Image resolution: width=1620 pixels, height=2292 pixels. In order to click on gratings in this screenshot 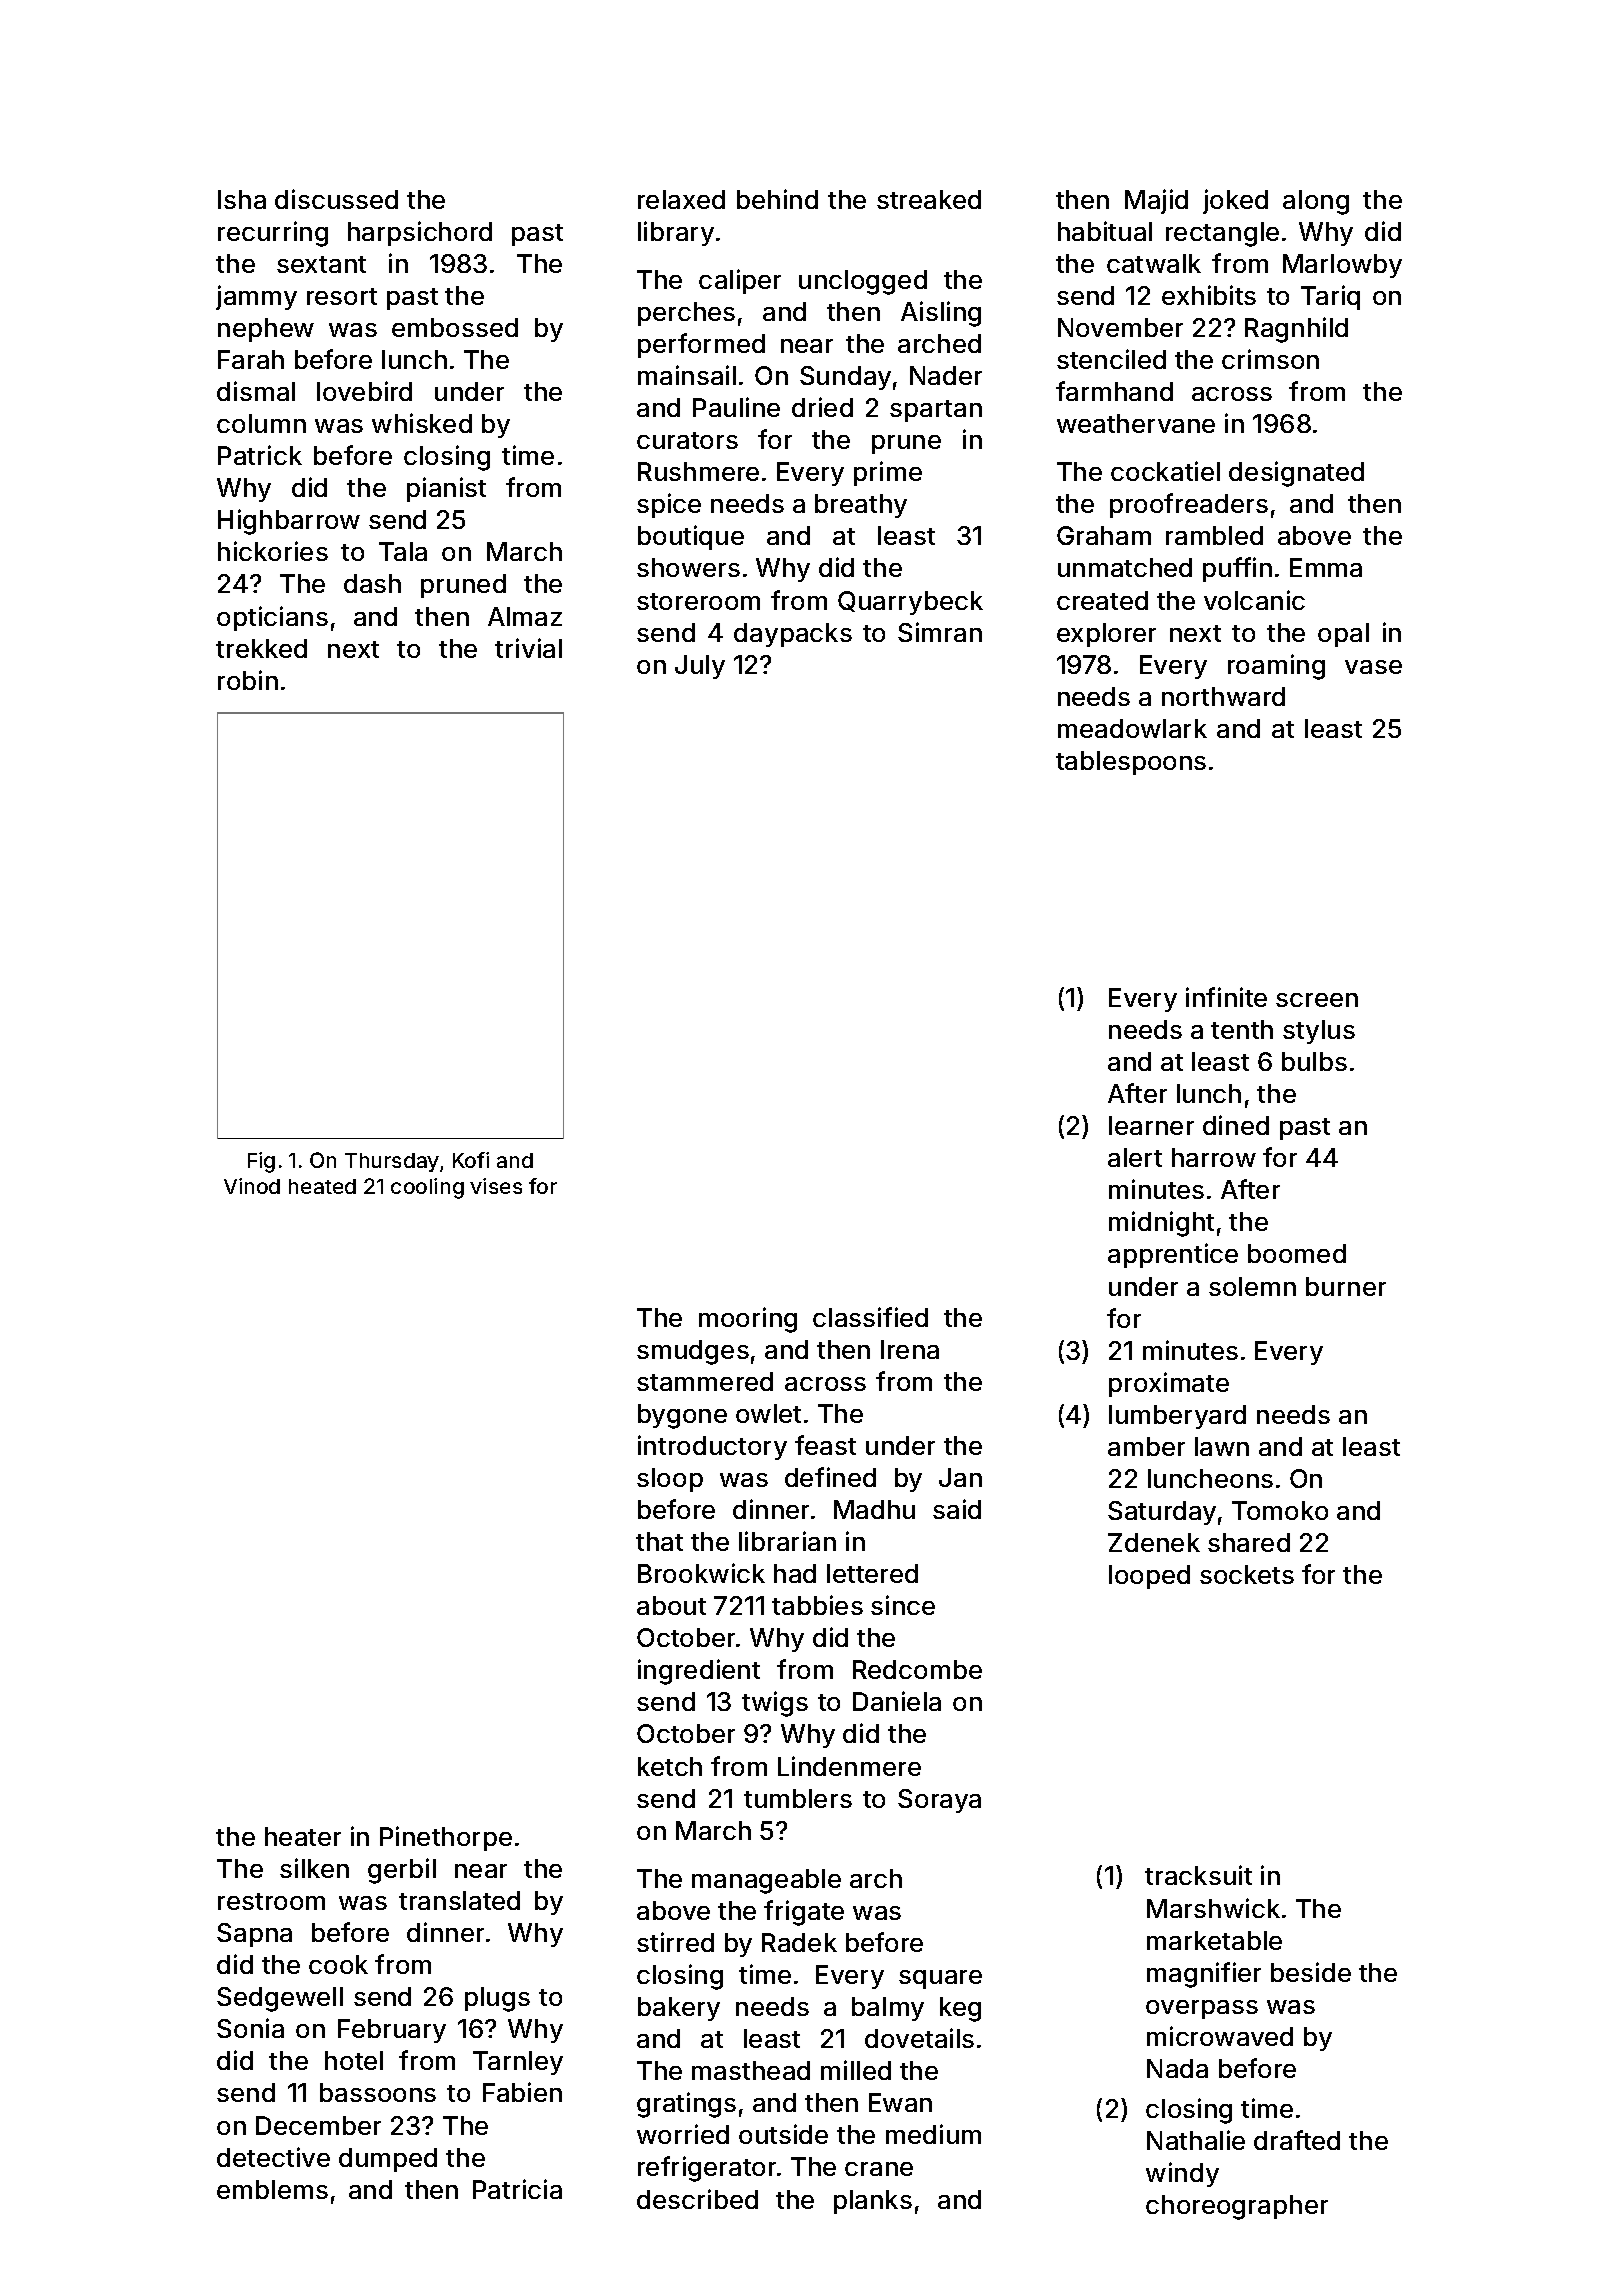, I will do `click(686, 2105)`.
